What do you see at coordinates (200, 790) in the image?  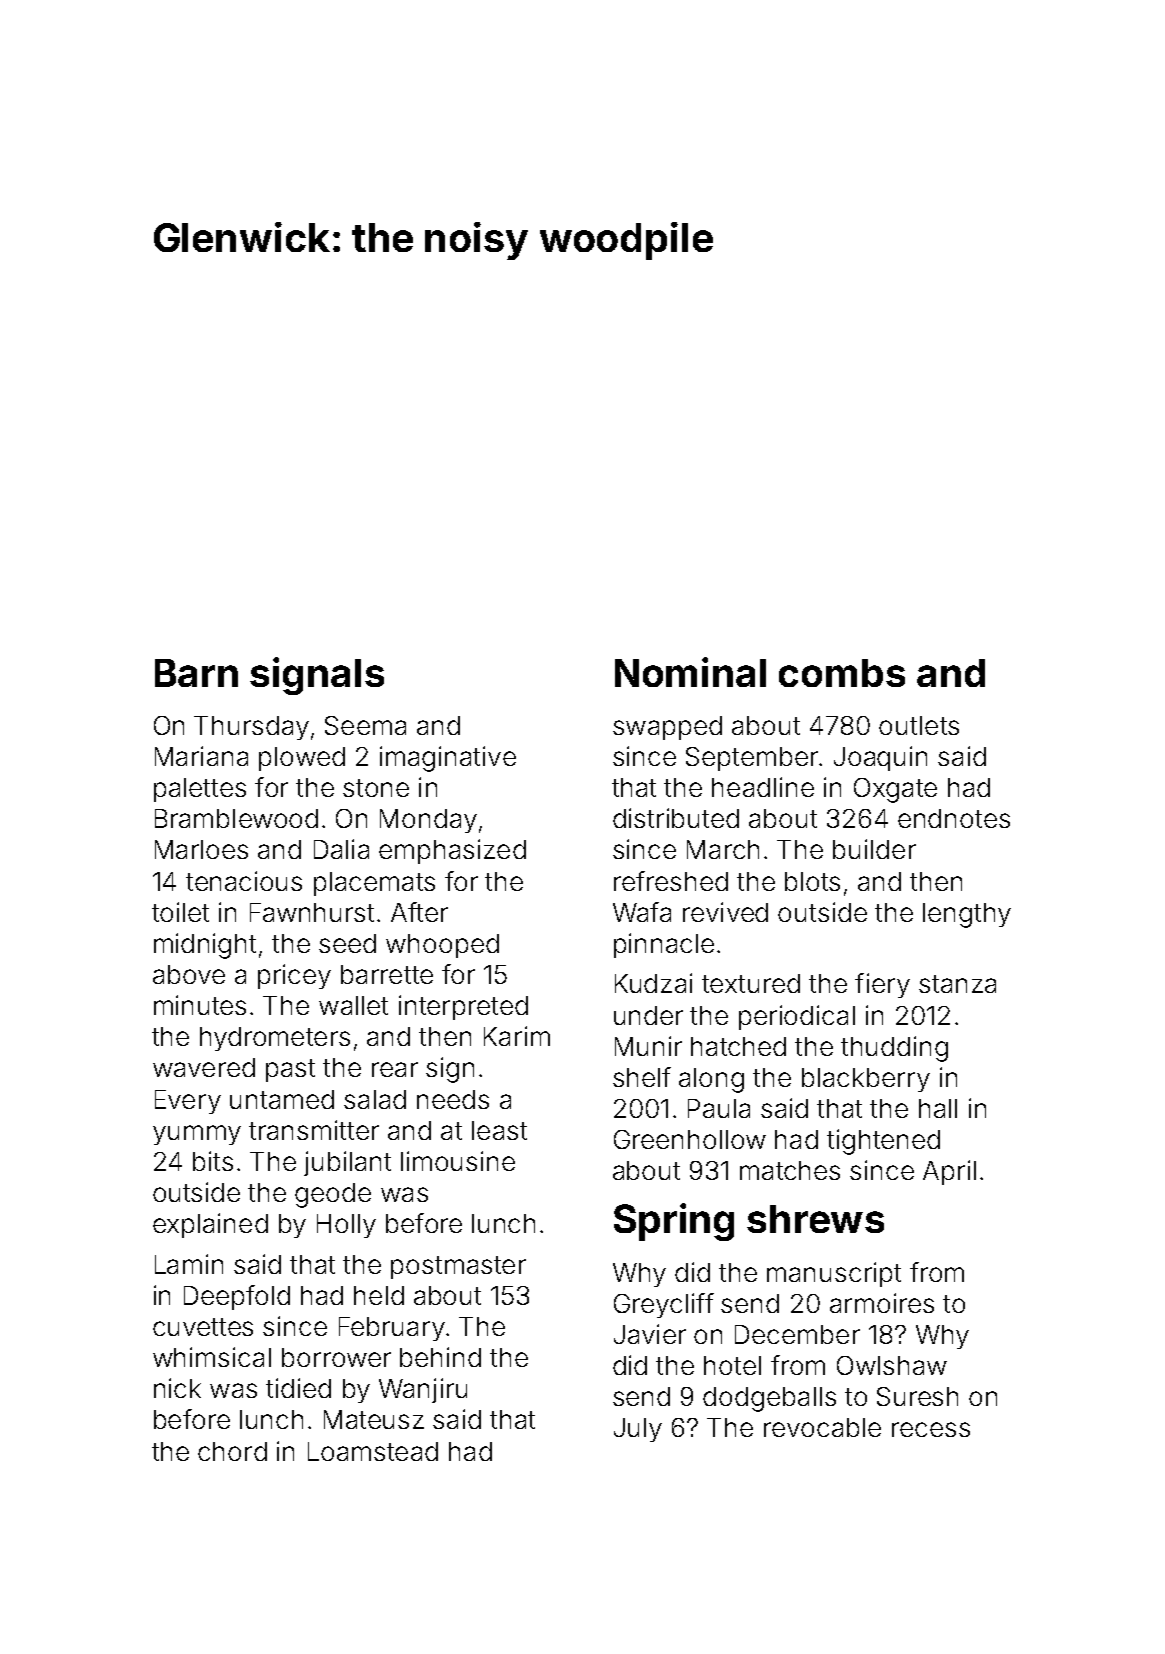 I see `palettes` at bounding box center [200, 790].
